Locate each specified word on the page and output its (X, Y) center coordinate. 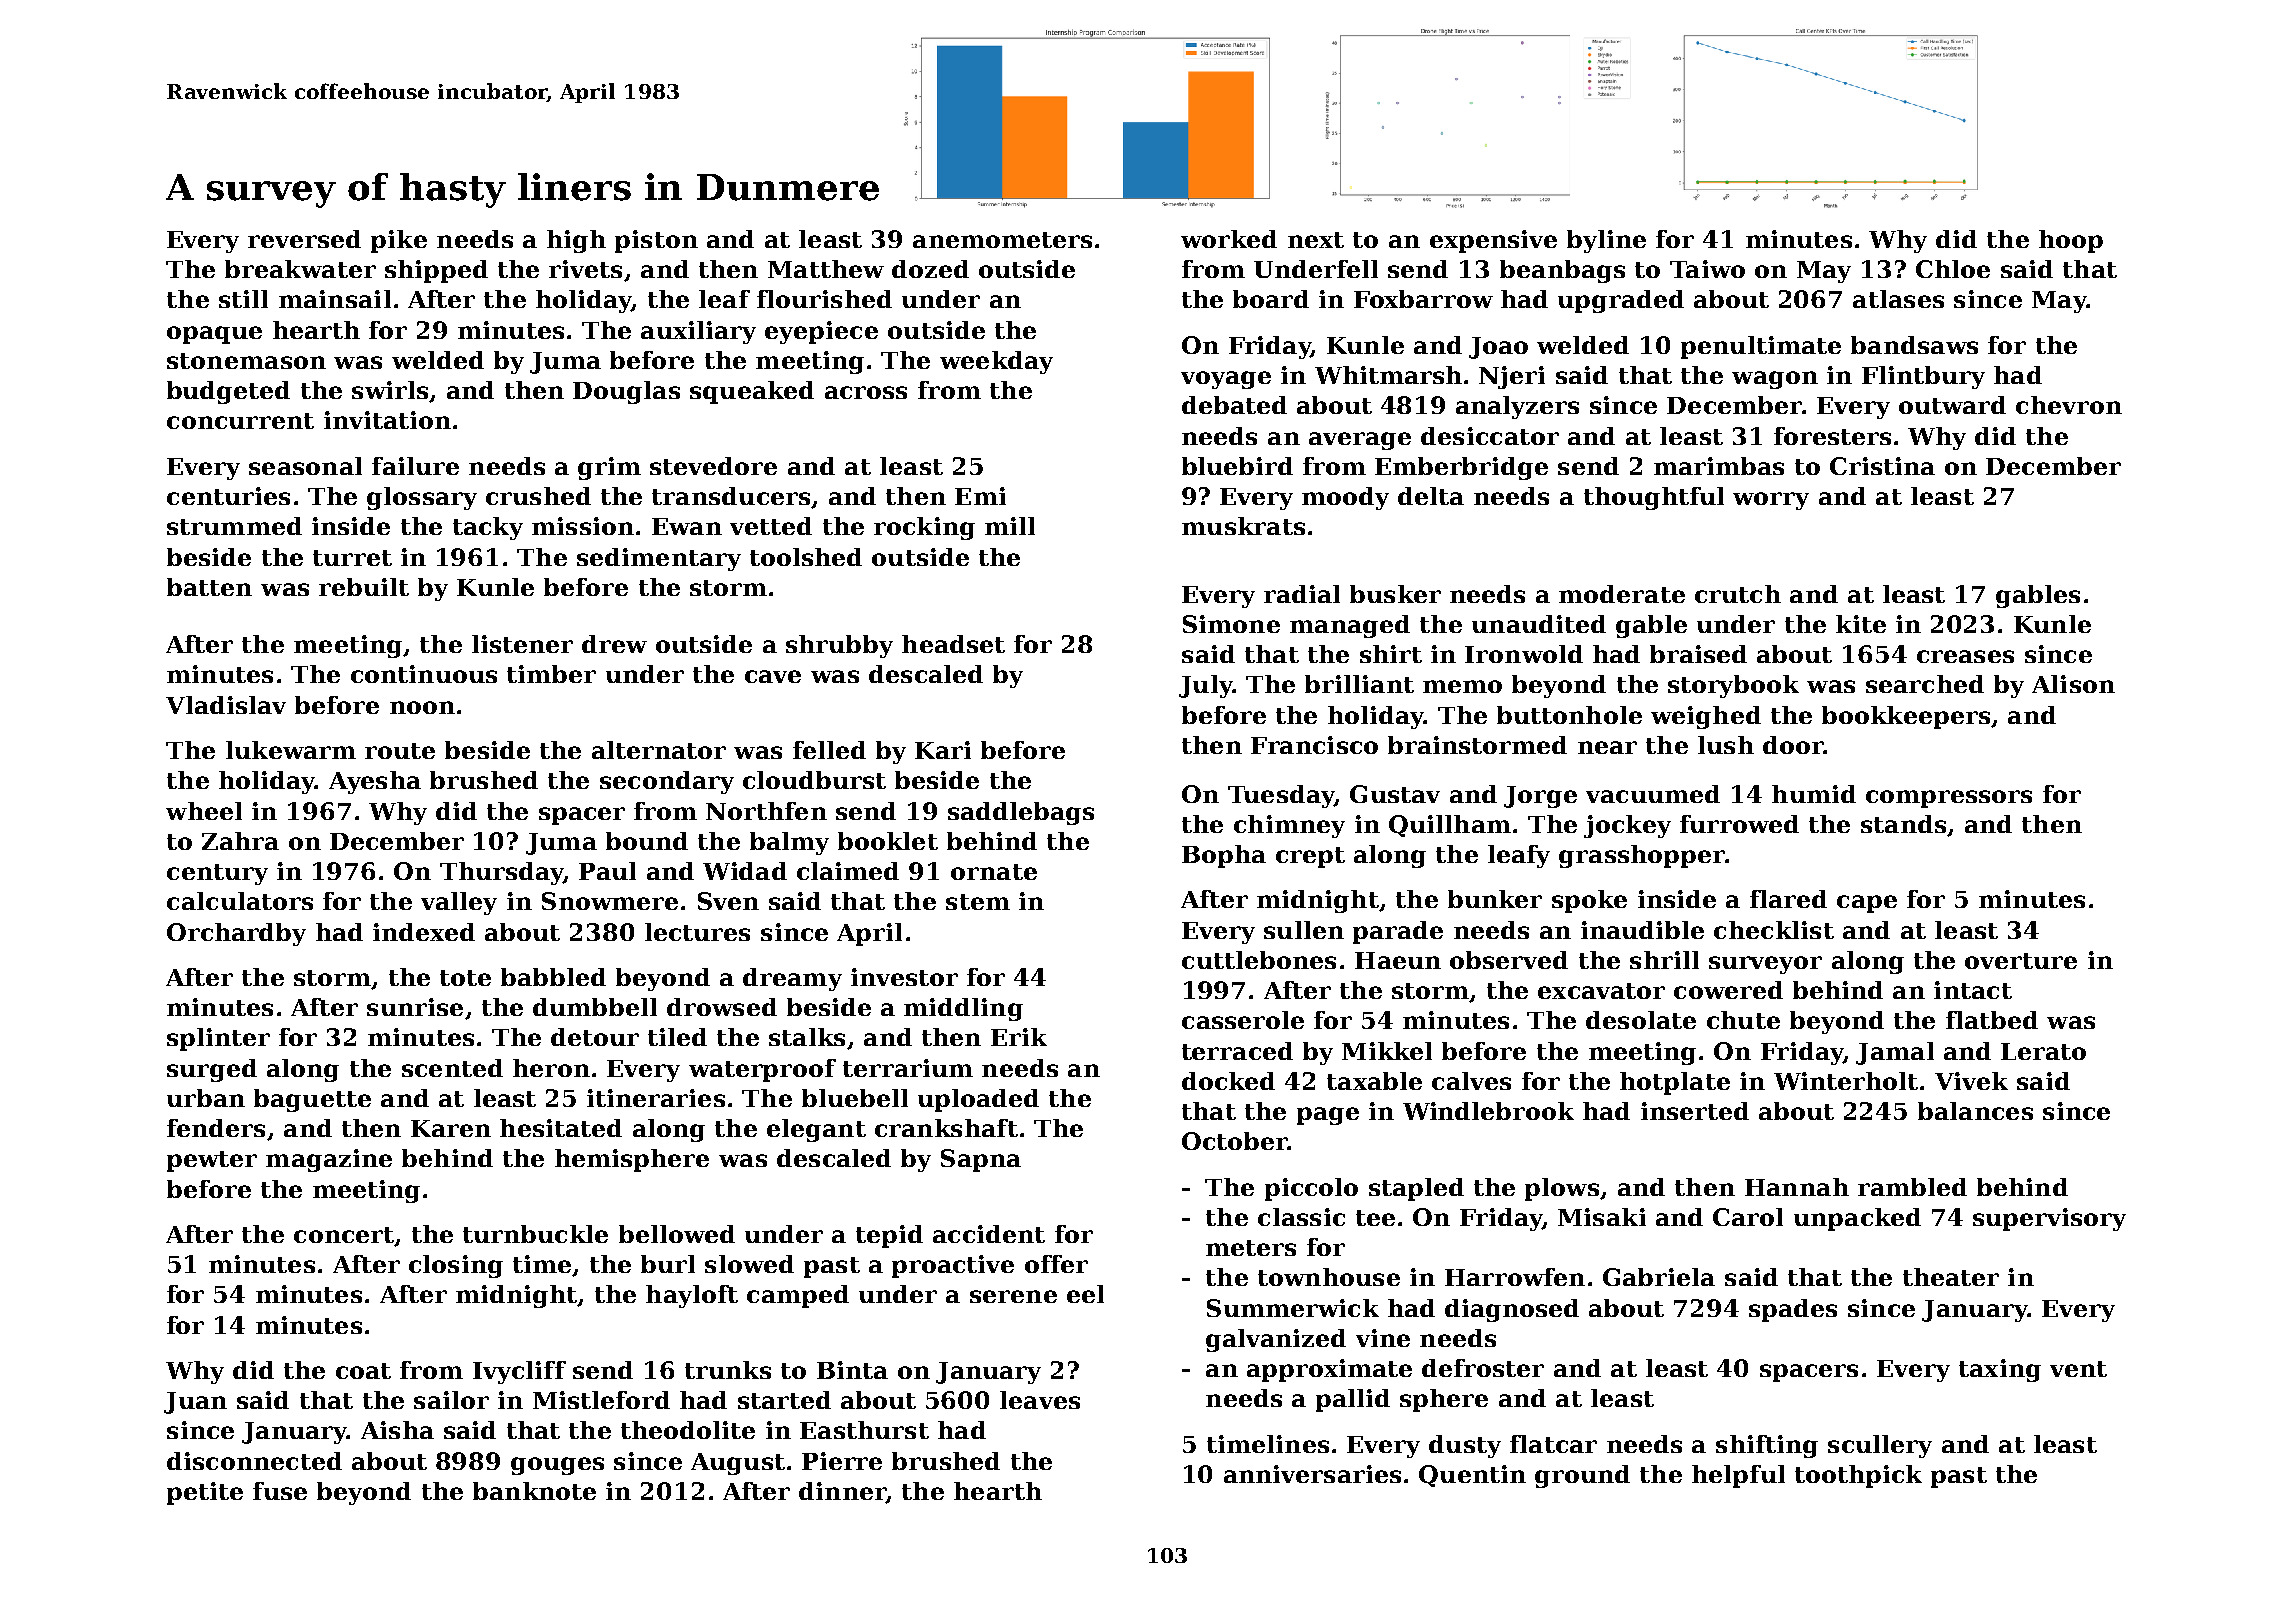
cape (1867, 904)
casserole (1243, 1020)
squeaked (752, 392)
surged (212, 1070)
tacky (488, 528)
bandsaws (1914, 345)
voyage (1226, 380)
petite (205, 1493)
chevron (2069, 405)
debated (1234, 405)
